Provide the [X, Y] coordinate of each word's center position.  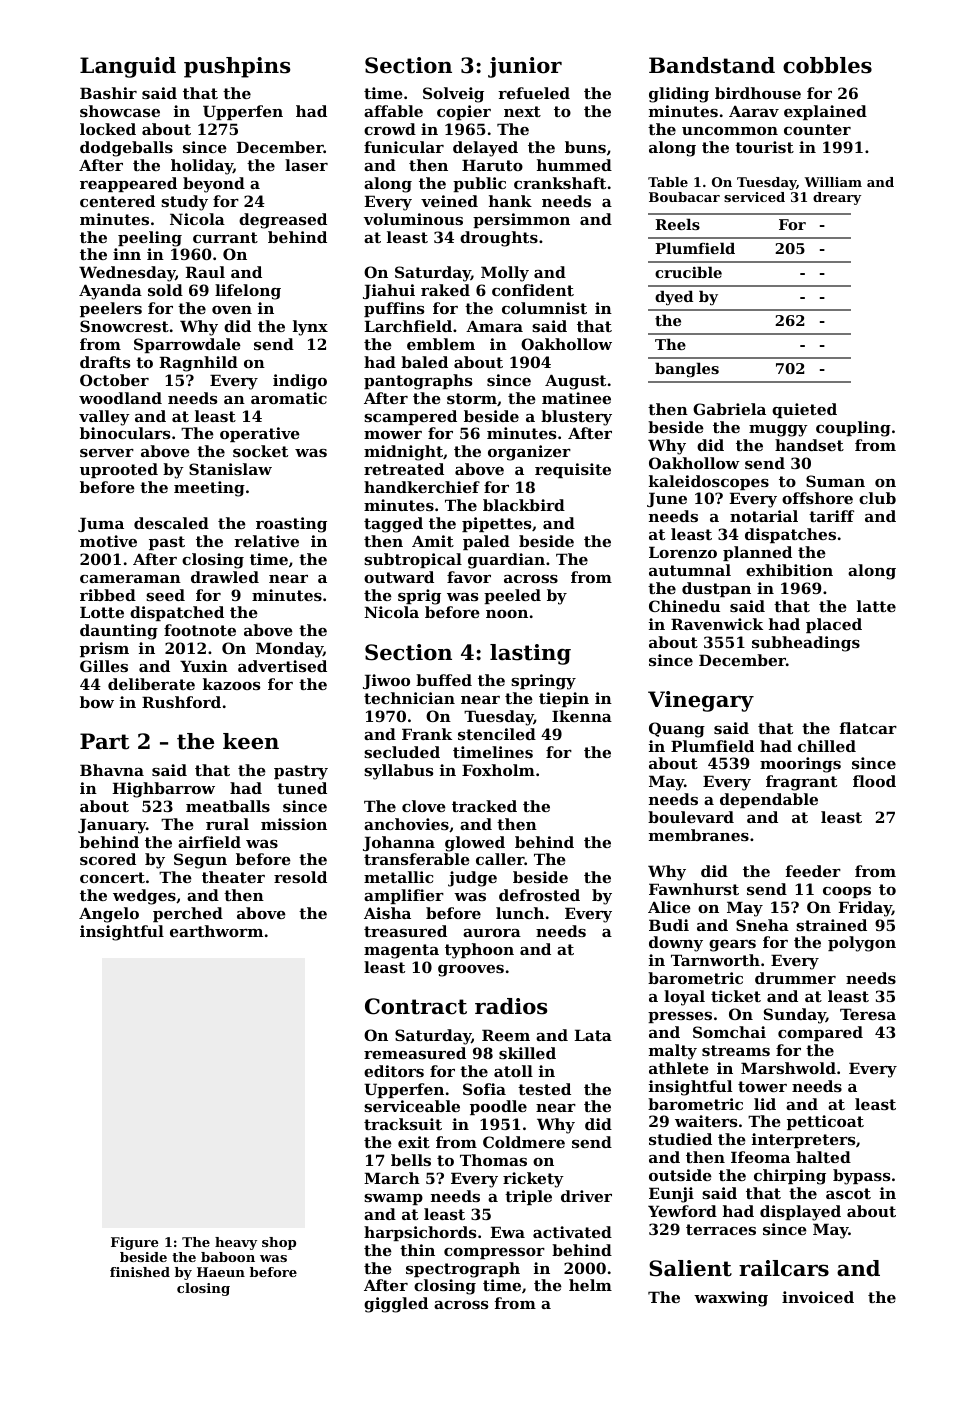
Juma [101, 524]
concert [112, 877]
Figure [134, 1243]
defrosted [539, 895]
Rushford [181, 702]
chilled [827, 746]
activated [572, 1232]
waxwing [731, 1299]
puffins [394, 309]
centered [117, 201]
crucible [688, 272]
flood [874, 781]
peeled [512, 596]
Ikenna [582, 716]
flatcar [868, 728]
